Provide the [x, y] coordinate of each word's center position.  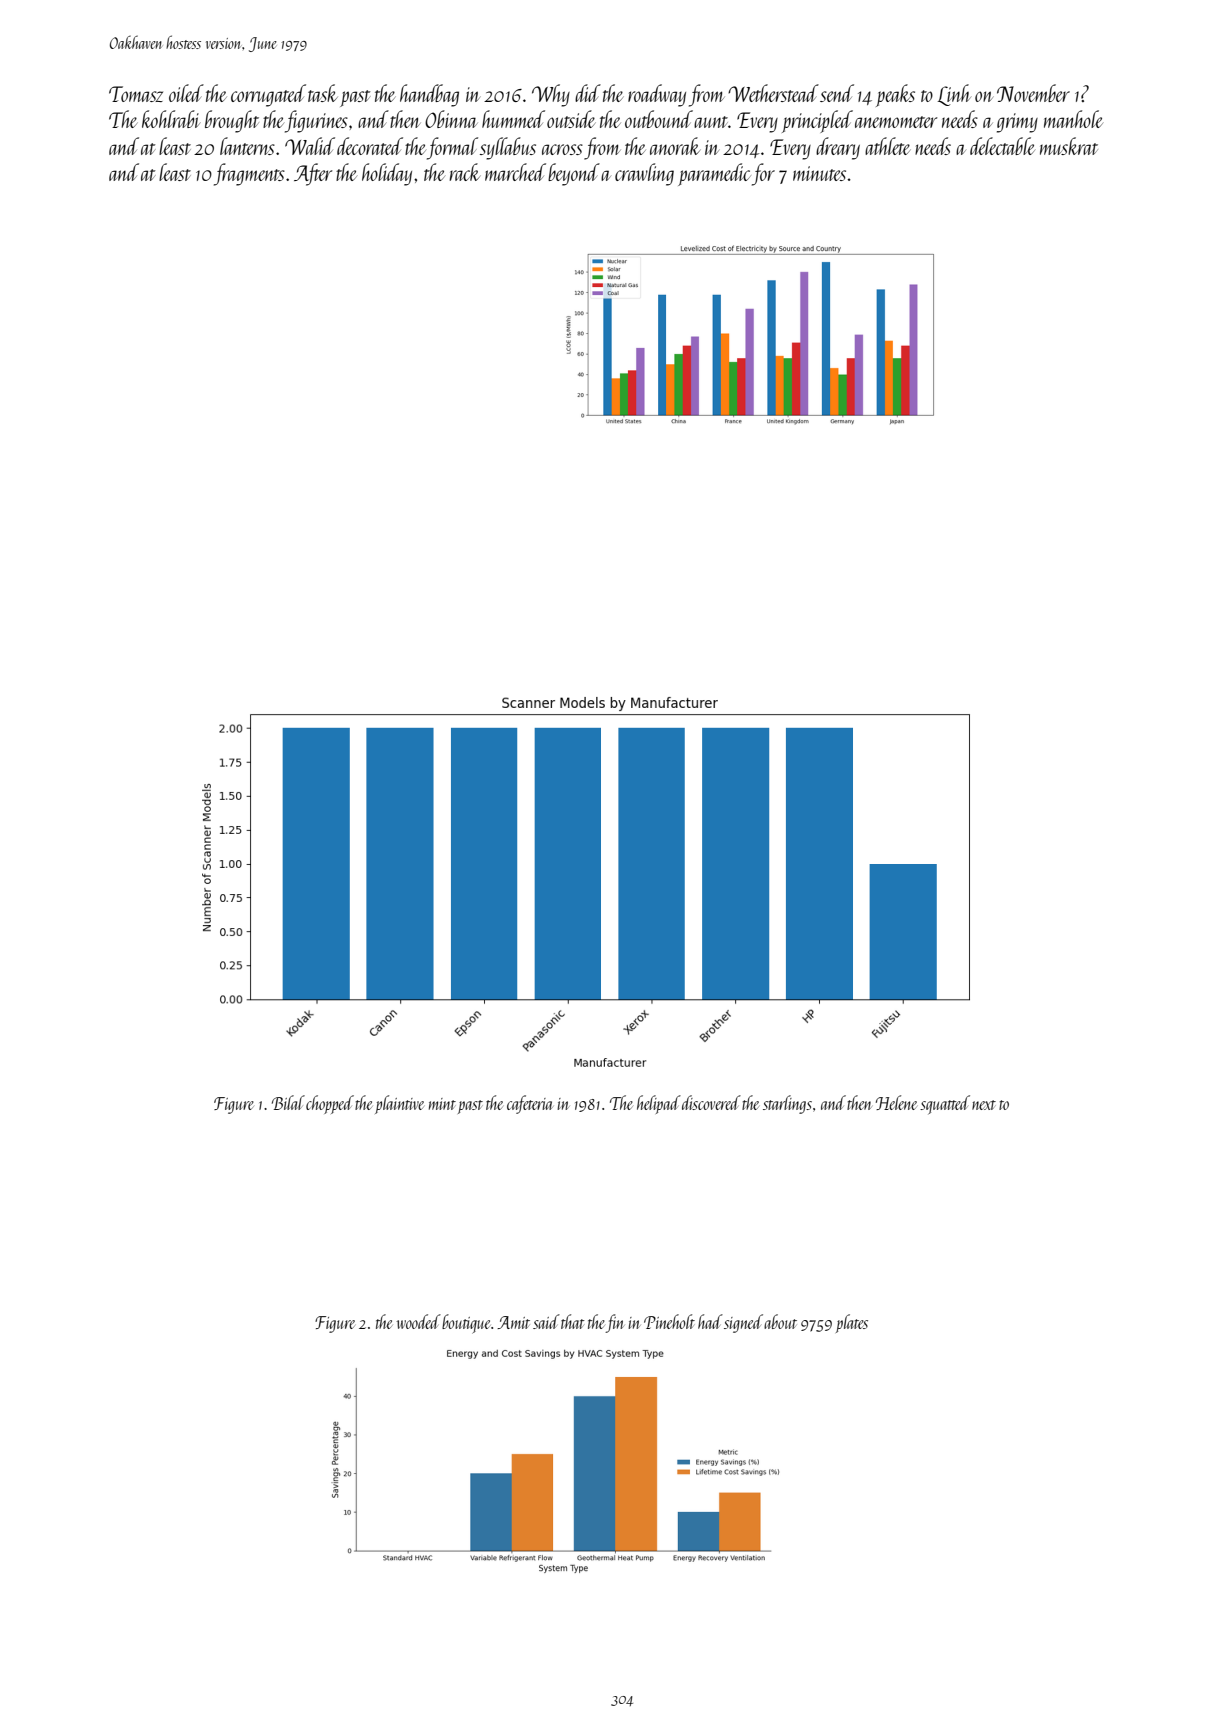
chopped [330, 1104]
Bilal [288, 1102]
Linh [954, 95]
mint [442, 1104]
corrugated [268, 95]
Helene [896, 1102]
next [984, 1105]
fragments [249, 174]
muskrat [1069, 146]
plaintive [399, 1104]
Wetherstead [773, 93]
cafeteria [530, 1104]
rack [465, 172]
